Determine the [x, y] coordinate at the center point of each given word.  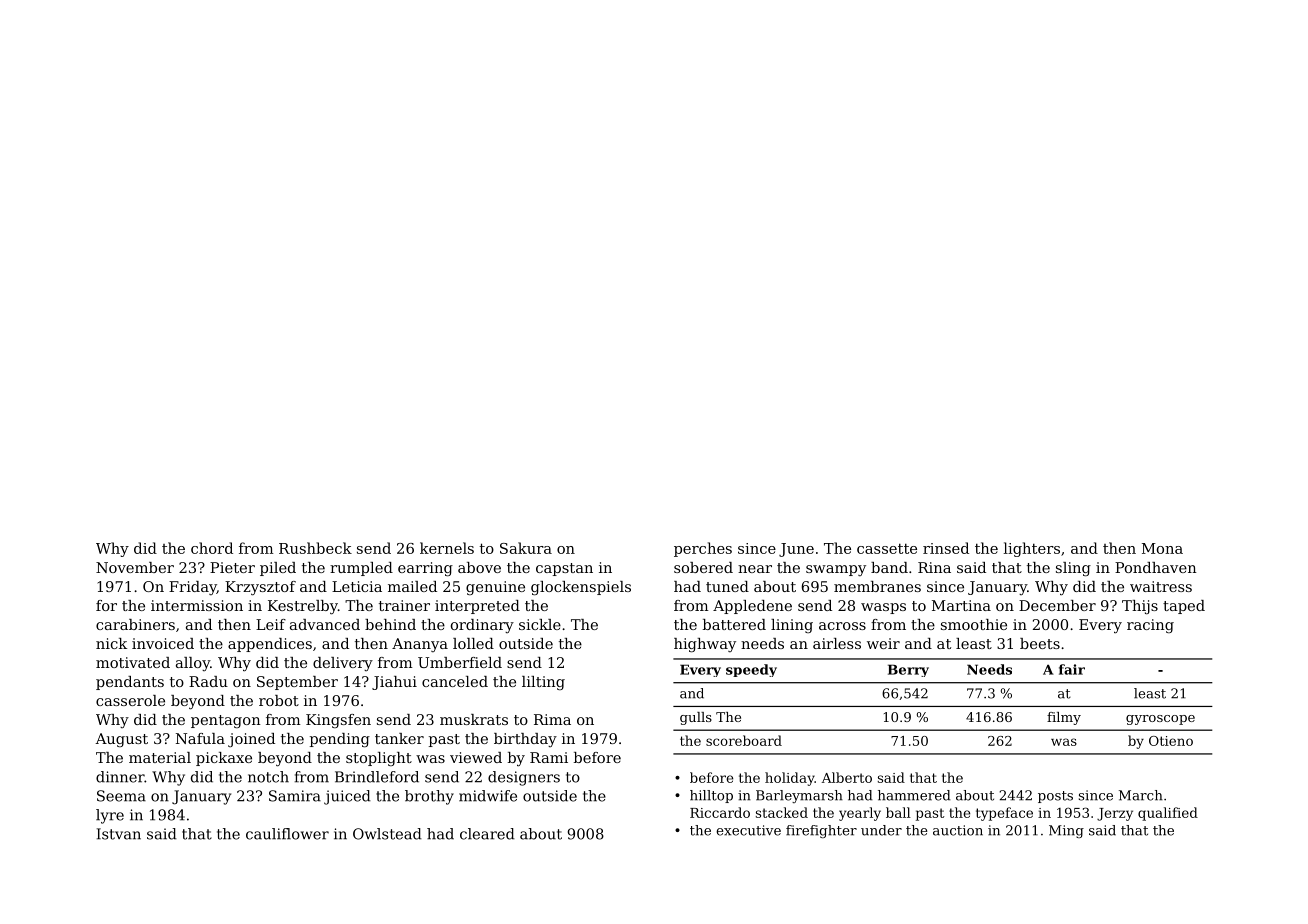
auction [958, 830]
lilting [543, 683]
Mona [1162, 548]
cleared [487, 834]
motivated [133, 662]
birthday [525, 740]
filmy [1064, 718]
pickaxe [224, 759]
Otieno [1171, 741]
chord [212, 548]
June [796, 550]
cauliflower [287, 834]
